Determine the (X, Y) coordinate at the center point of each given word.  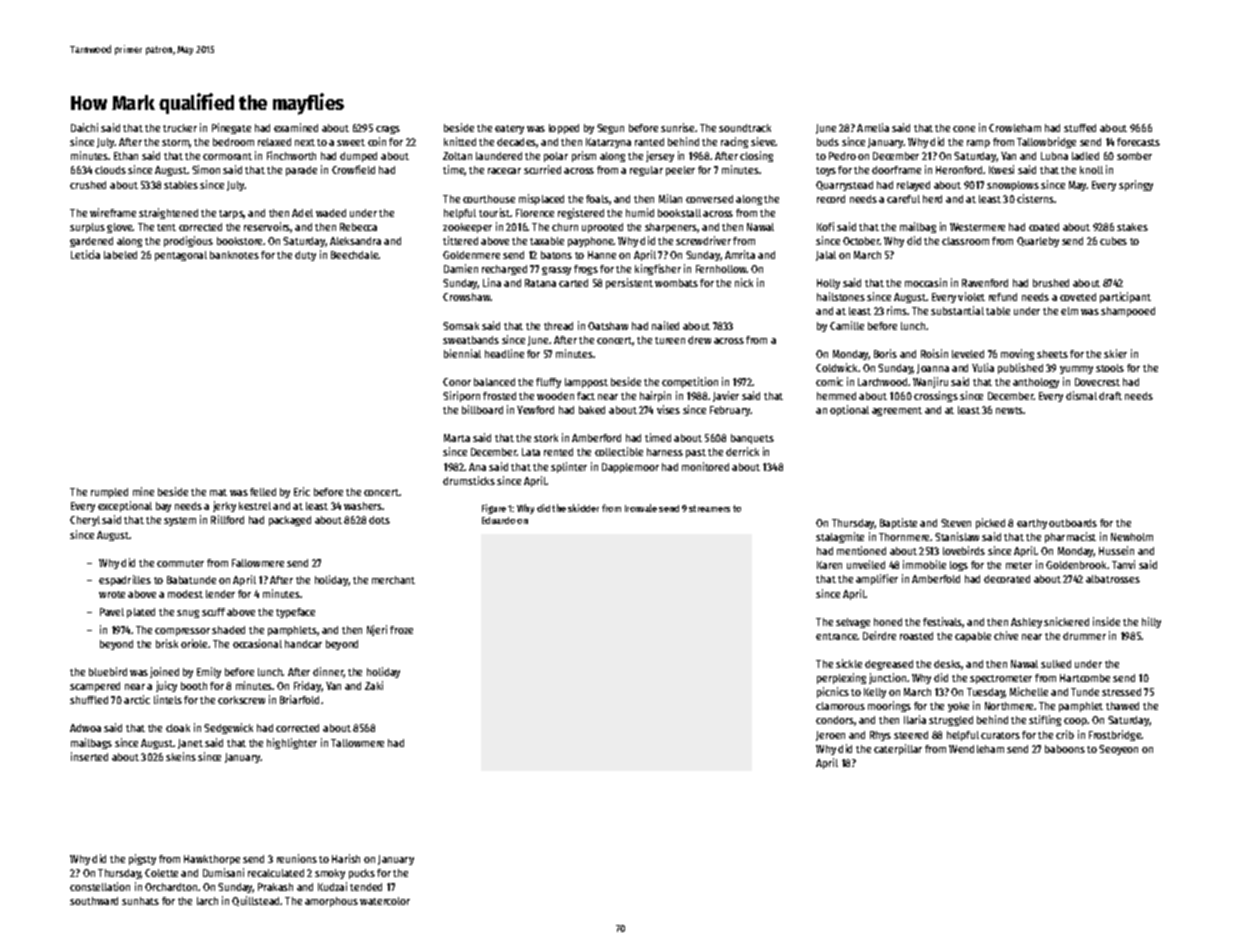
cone (964, 129)
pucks (362, 874)
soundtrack (745, 128)
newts (1010, 410)
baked (592, 410)
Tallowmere (357, 743)
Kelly (875, 693)
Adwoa (85, 728)
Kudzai (332, 886)
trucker (180, 128)
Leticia (85, 254)
